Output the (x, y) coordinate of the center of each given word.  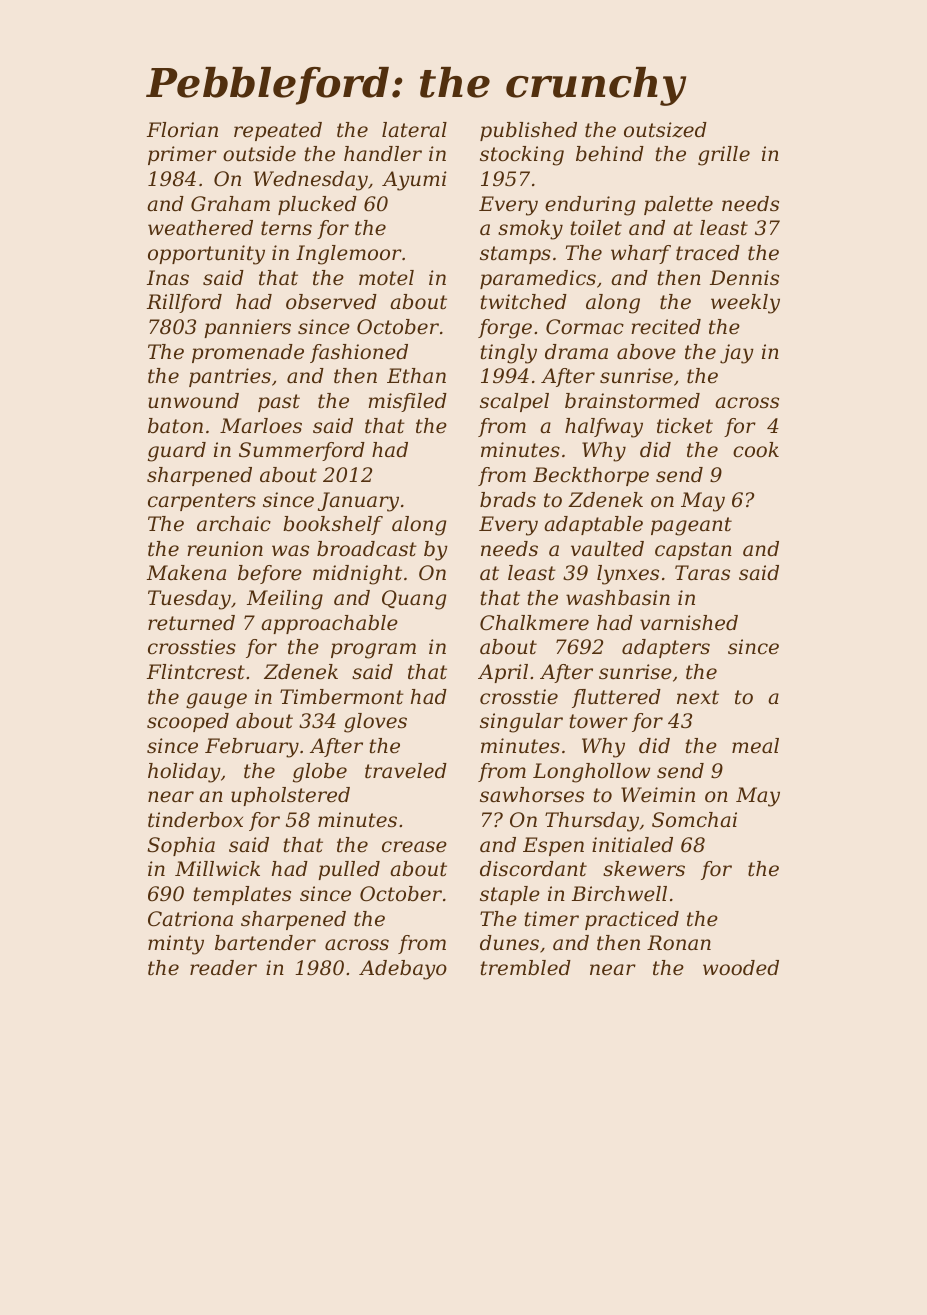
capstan (693, 551)
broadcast (367, 549)
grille (724, 156)
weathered (200, 228)
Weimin (658, 795)
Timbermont (342, 697)
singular (521, 723)
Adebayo (403, 970)
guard (177, 452)
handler (383, 154)
